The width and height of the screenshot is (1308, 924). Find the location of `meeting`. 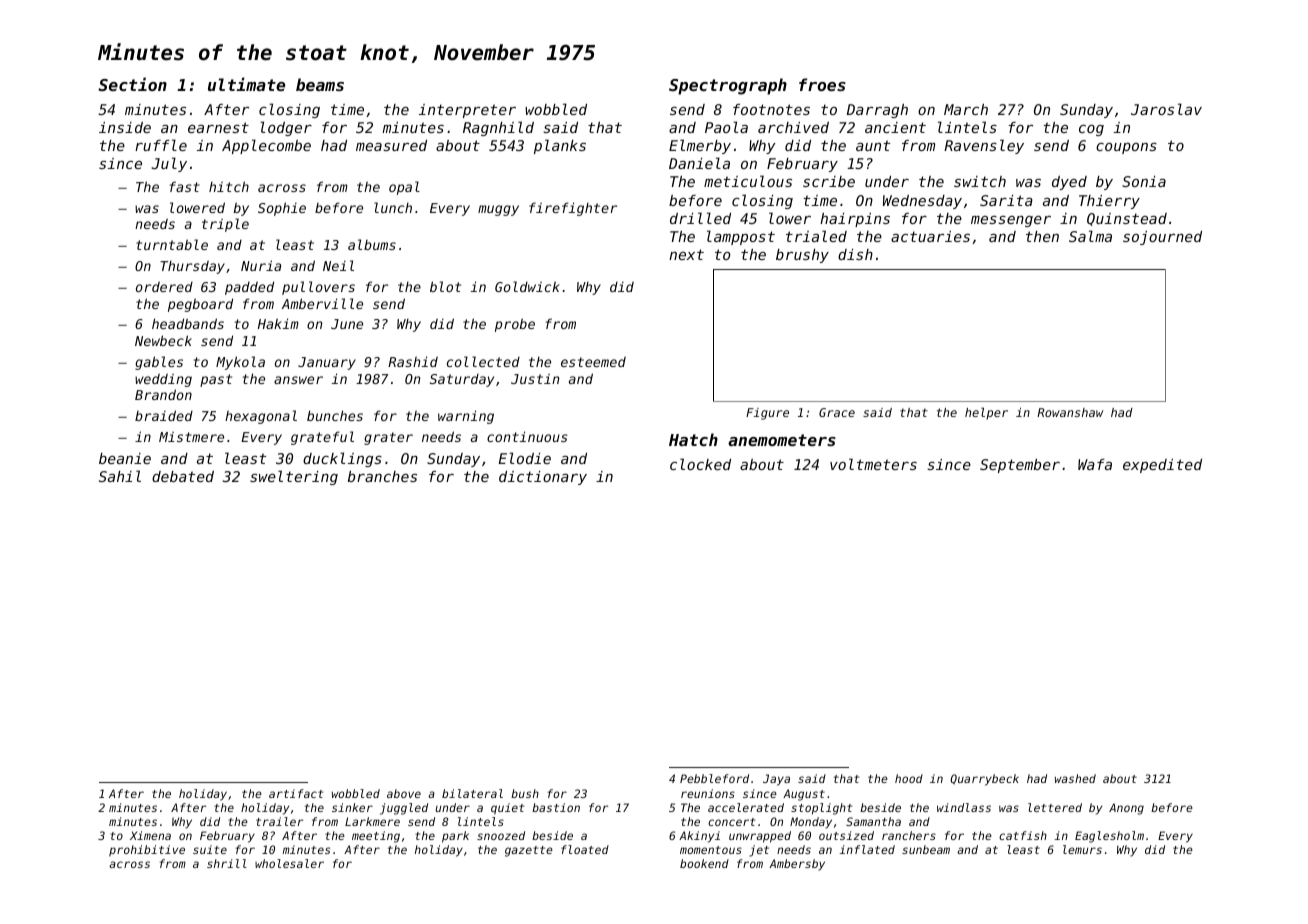

meeting is located at coordinates (376, 837).
